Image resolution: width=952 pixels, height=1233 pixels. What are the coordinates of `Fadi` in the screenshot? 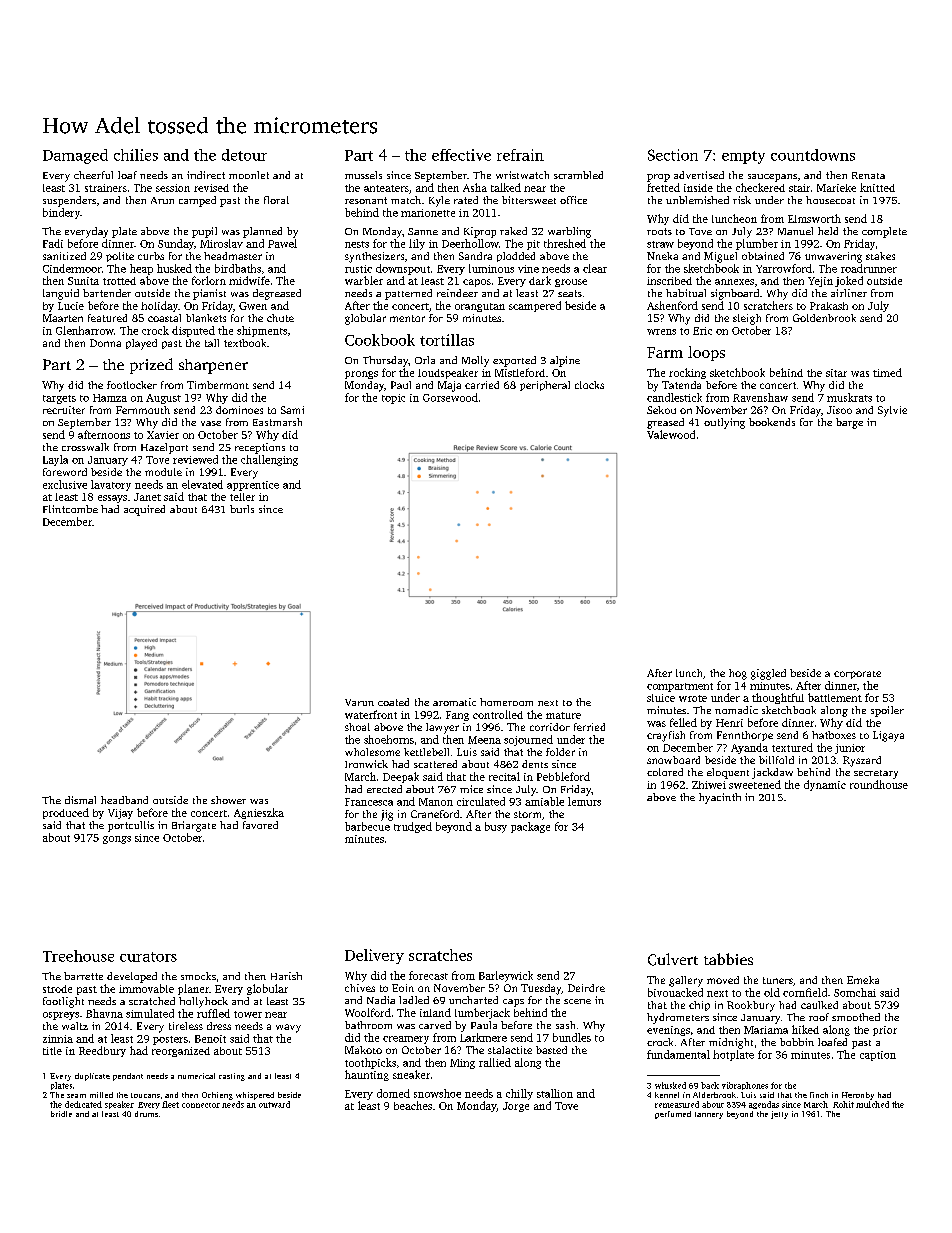 It's located at (53, 243).
